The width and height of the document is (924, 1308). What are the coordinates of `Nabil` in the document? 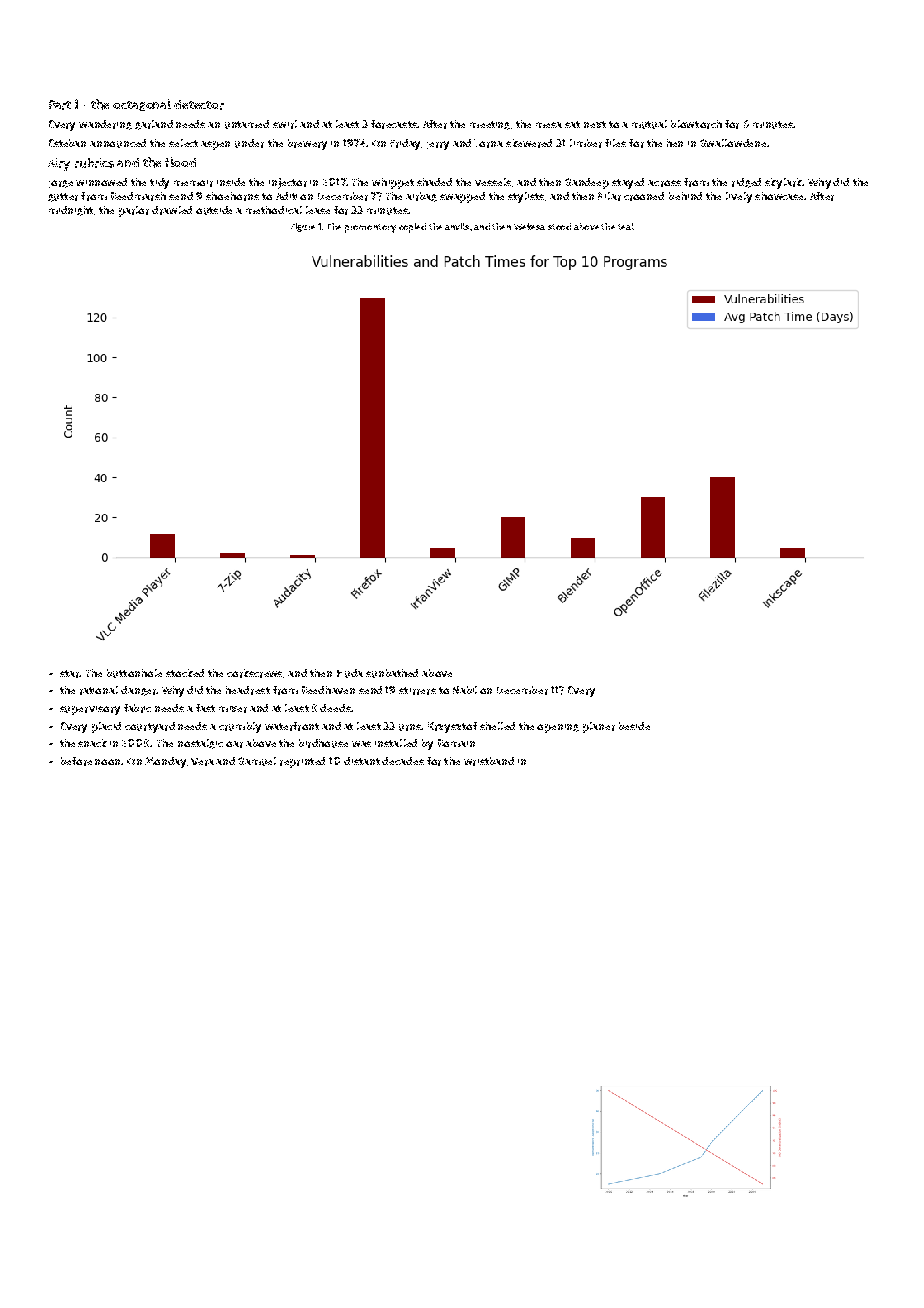 It's located at (465, 690).
